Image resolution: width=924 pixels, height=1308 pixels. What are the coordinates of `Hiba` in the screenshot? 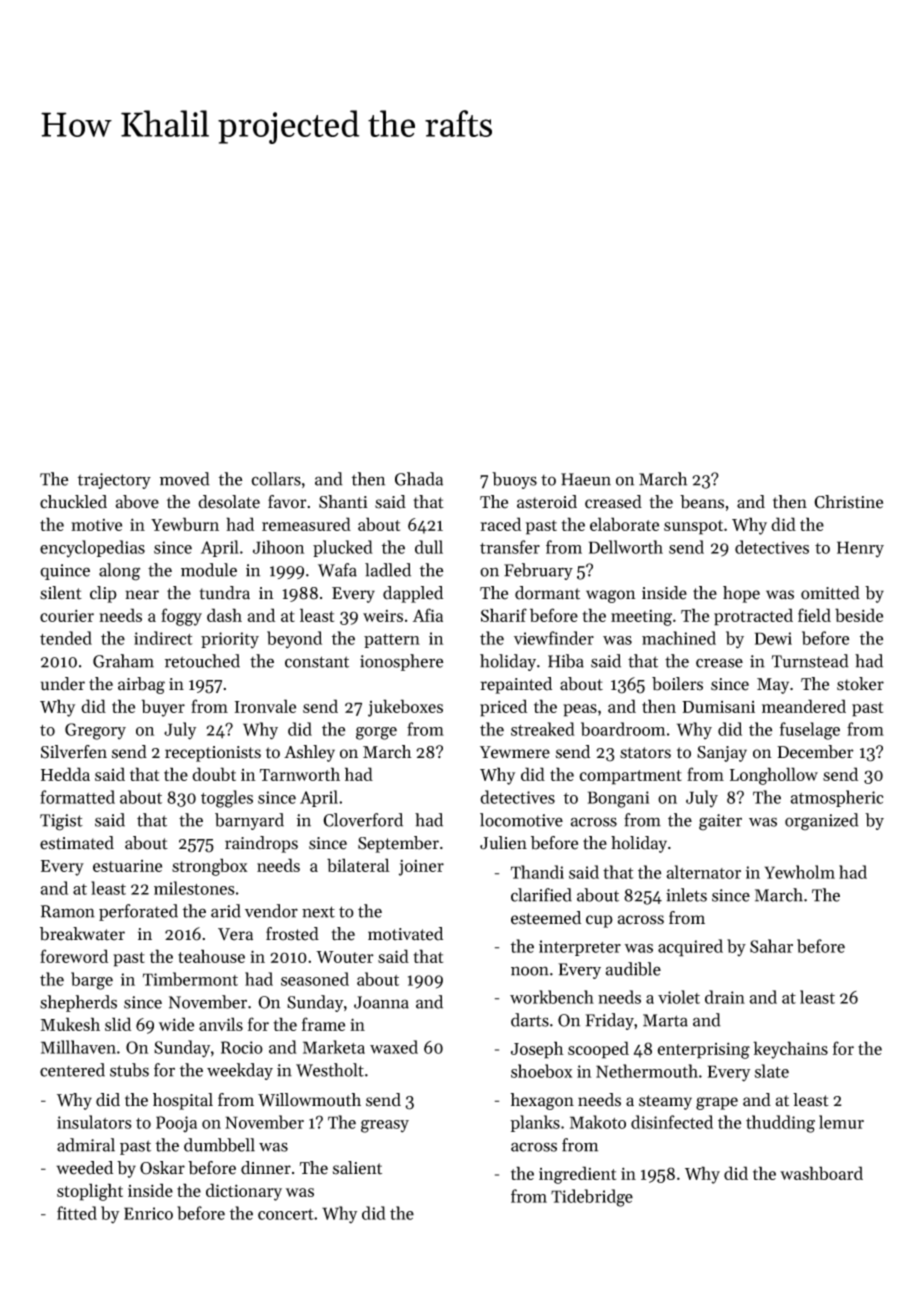 It's located at (566, 661).
